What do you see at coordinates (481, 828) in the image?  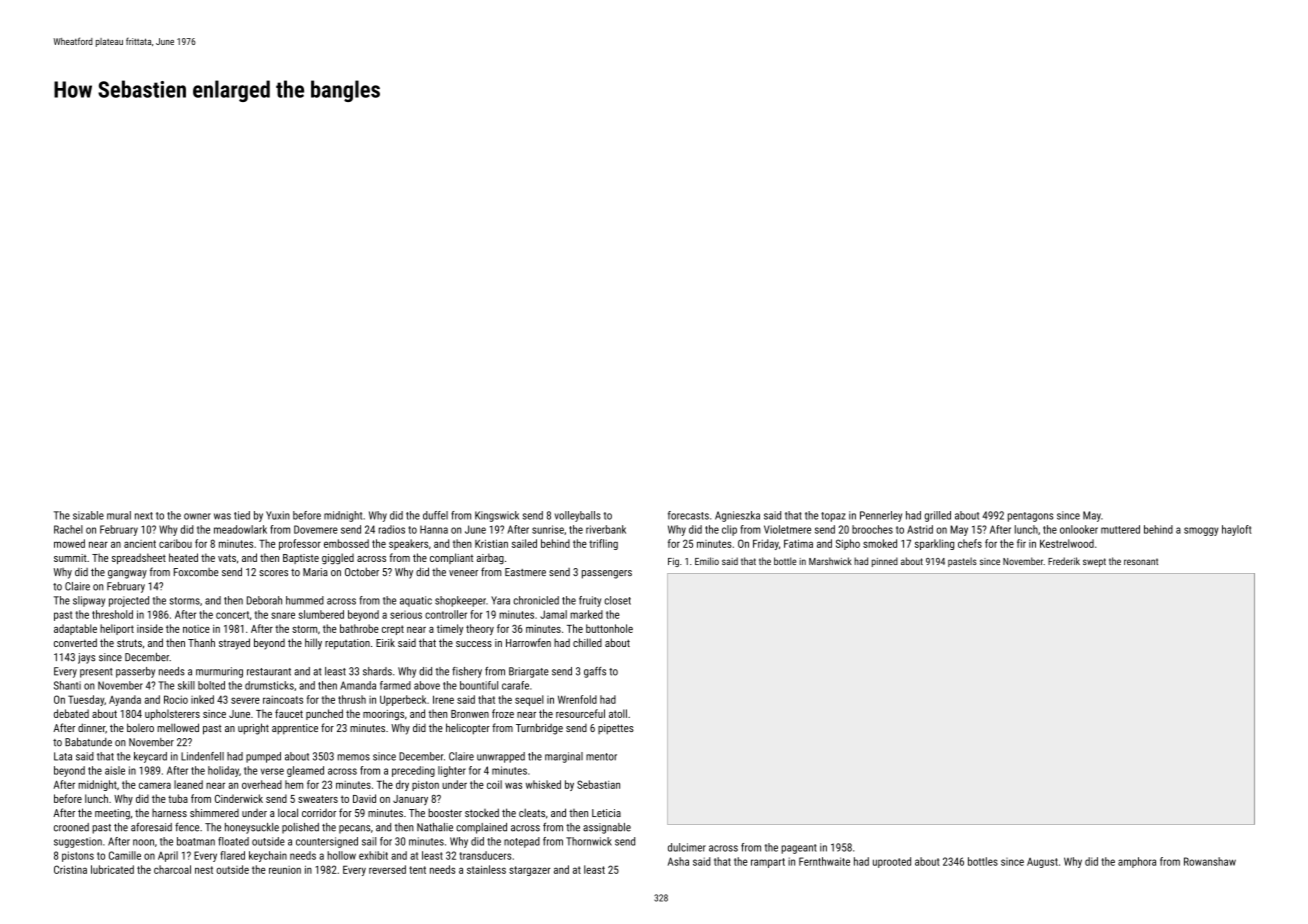 I see `complained` at bounding box center [481, 828].
